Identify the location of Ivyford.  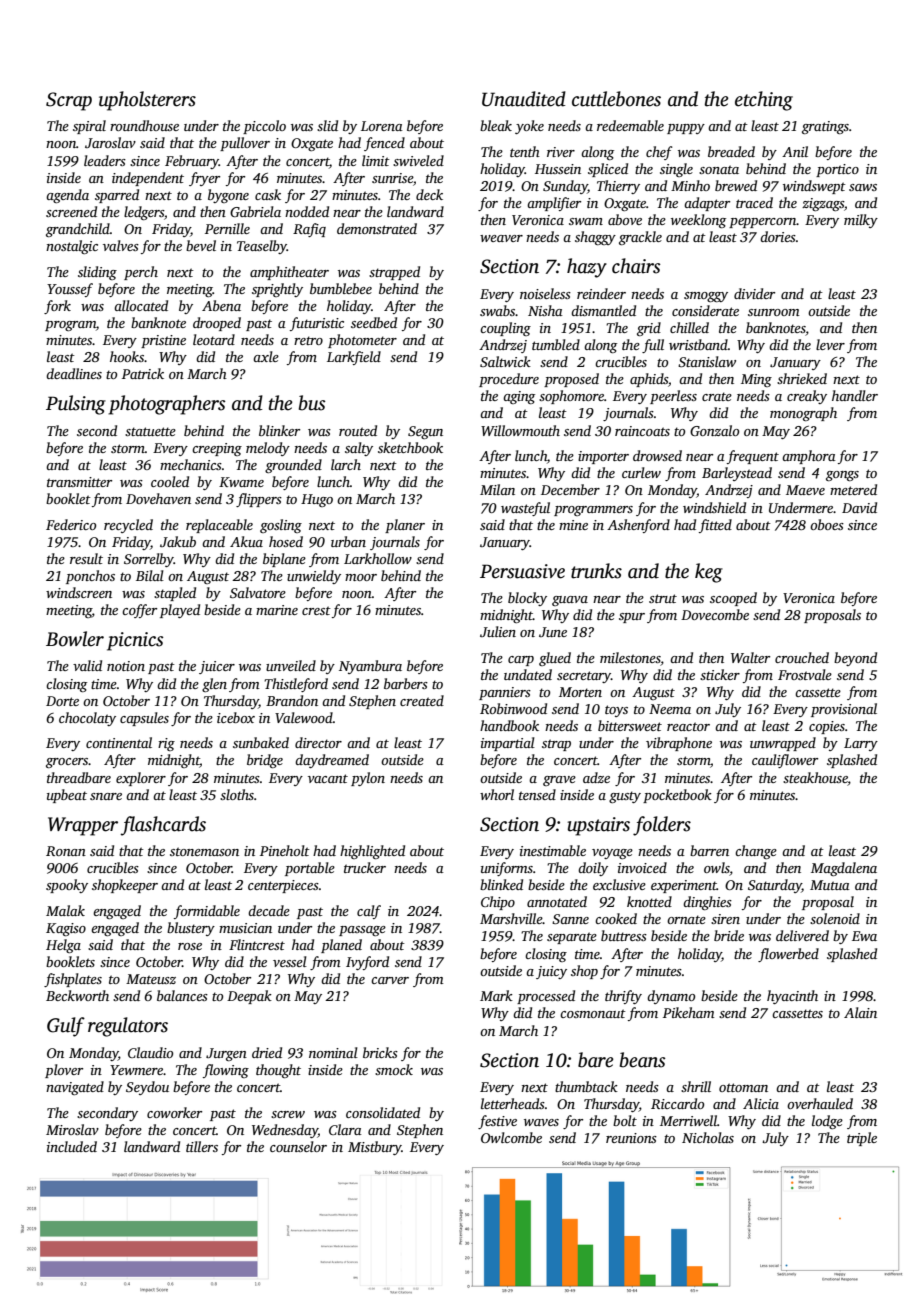
(367, 963).
